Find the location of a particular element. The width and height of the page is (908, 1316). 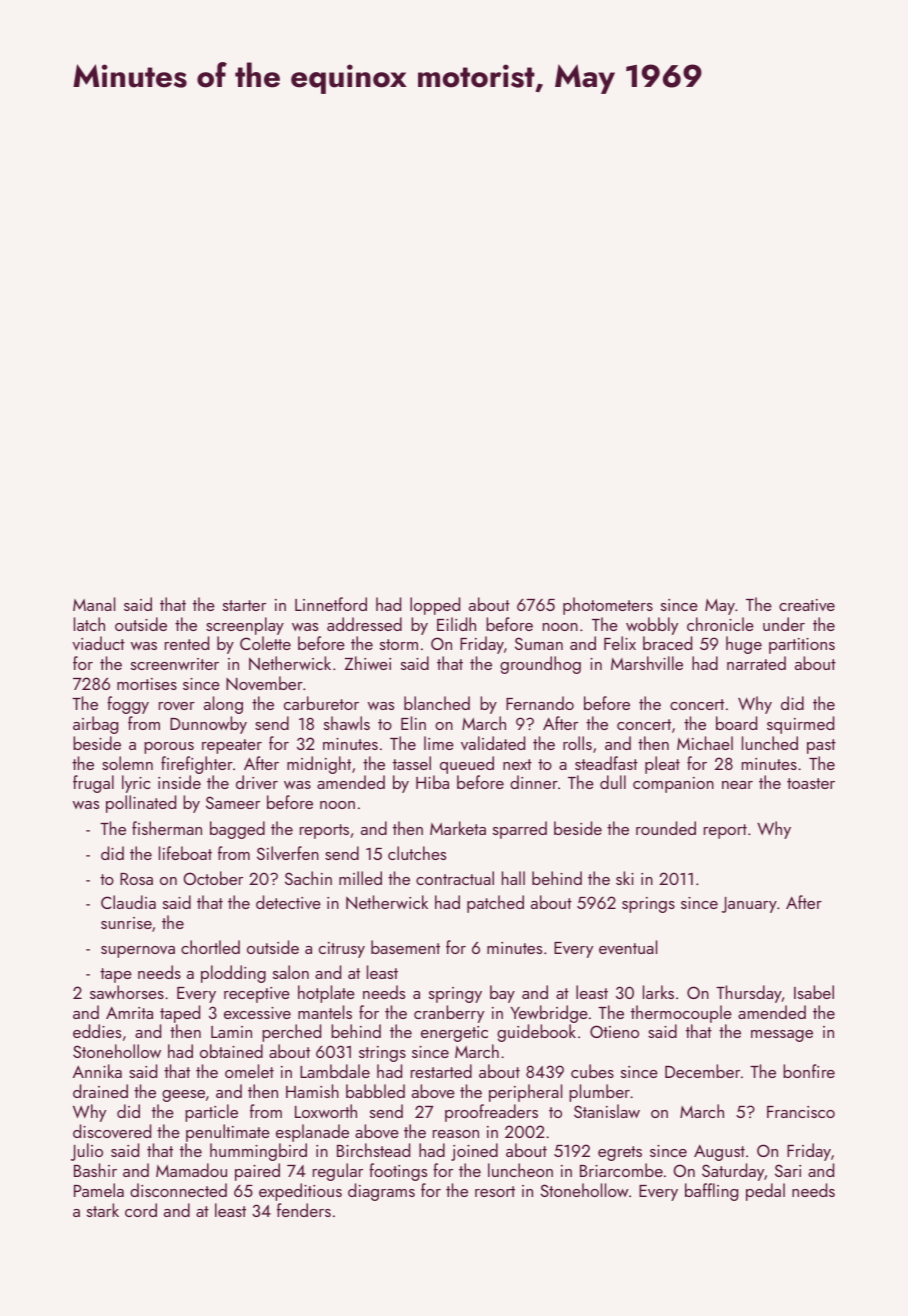

viaduct is located at coordinates (98, 643).
